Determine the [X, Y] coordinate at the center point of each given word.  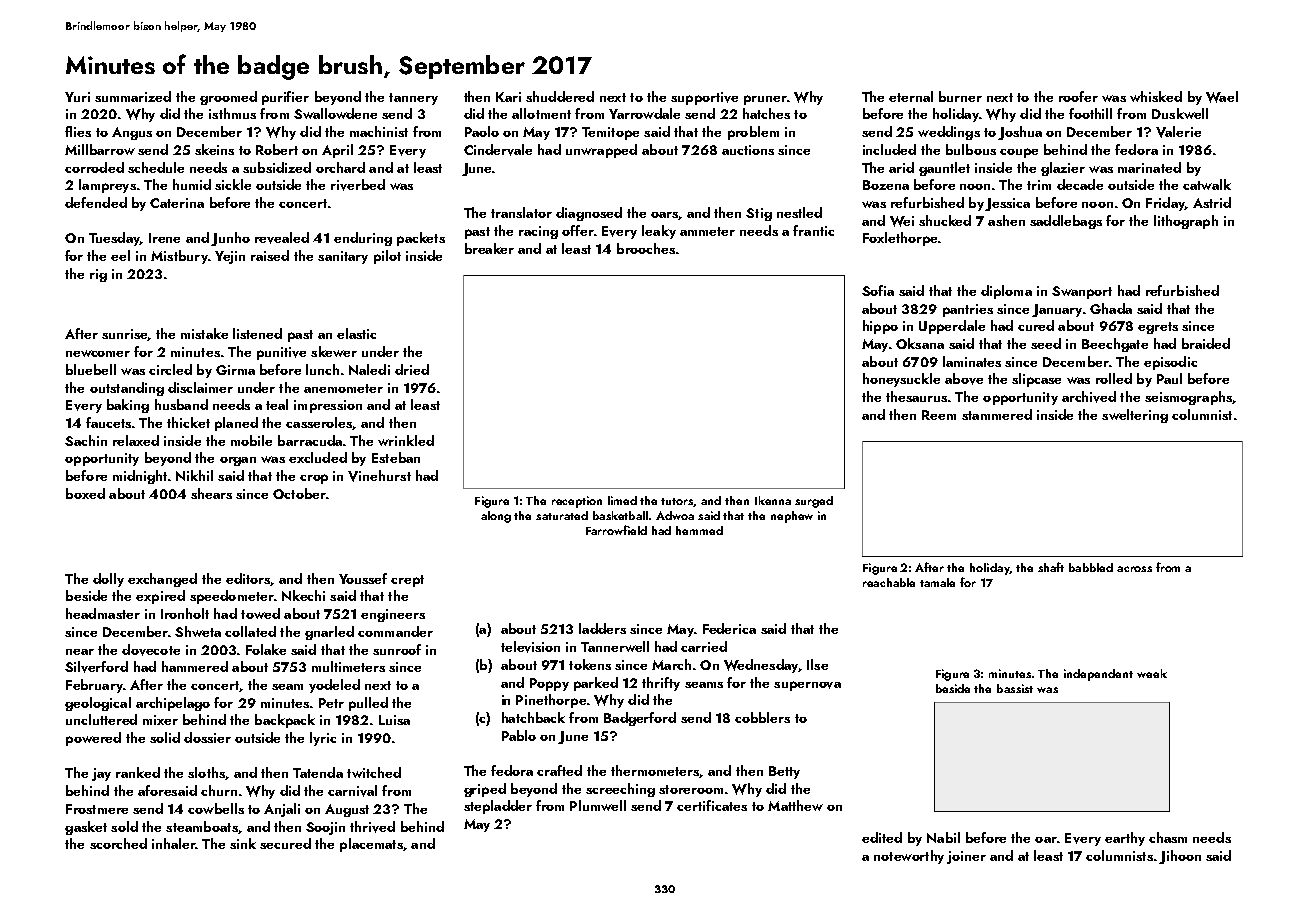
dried [412, 369]
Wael [1222, 97]
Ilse [817, 664]
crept [407, 581]
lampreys [107, 186]
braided [1206, 343]
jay [101, 774]
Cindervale [498, 150]
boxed [85, 493]
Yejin [230, 257]
